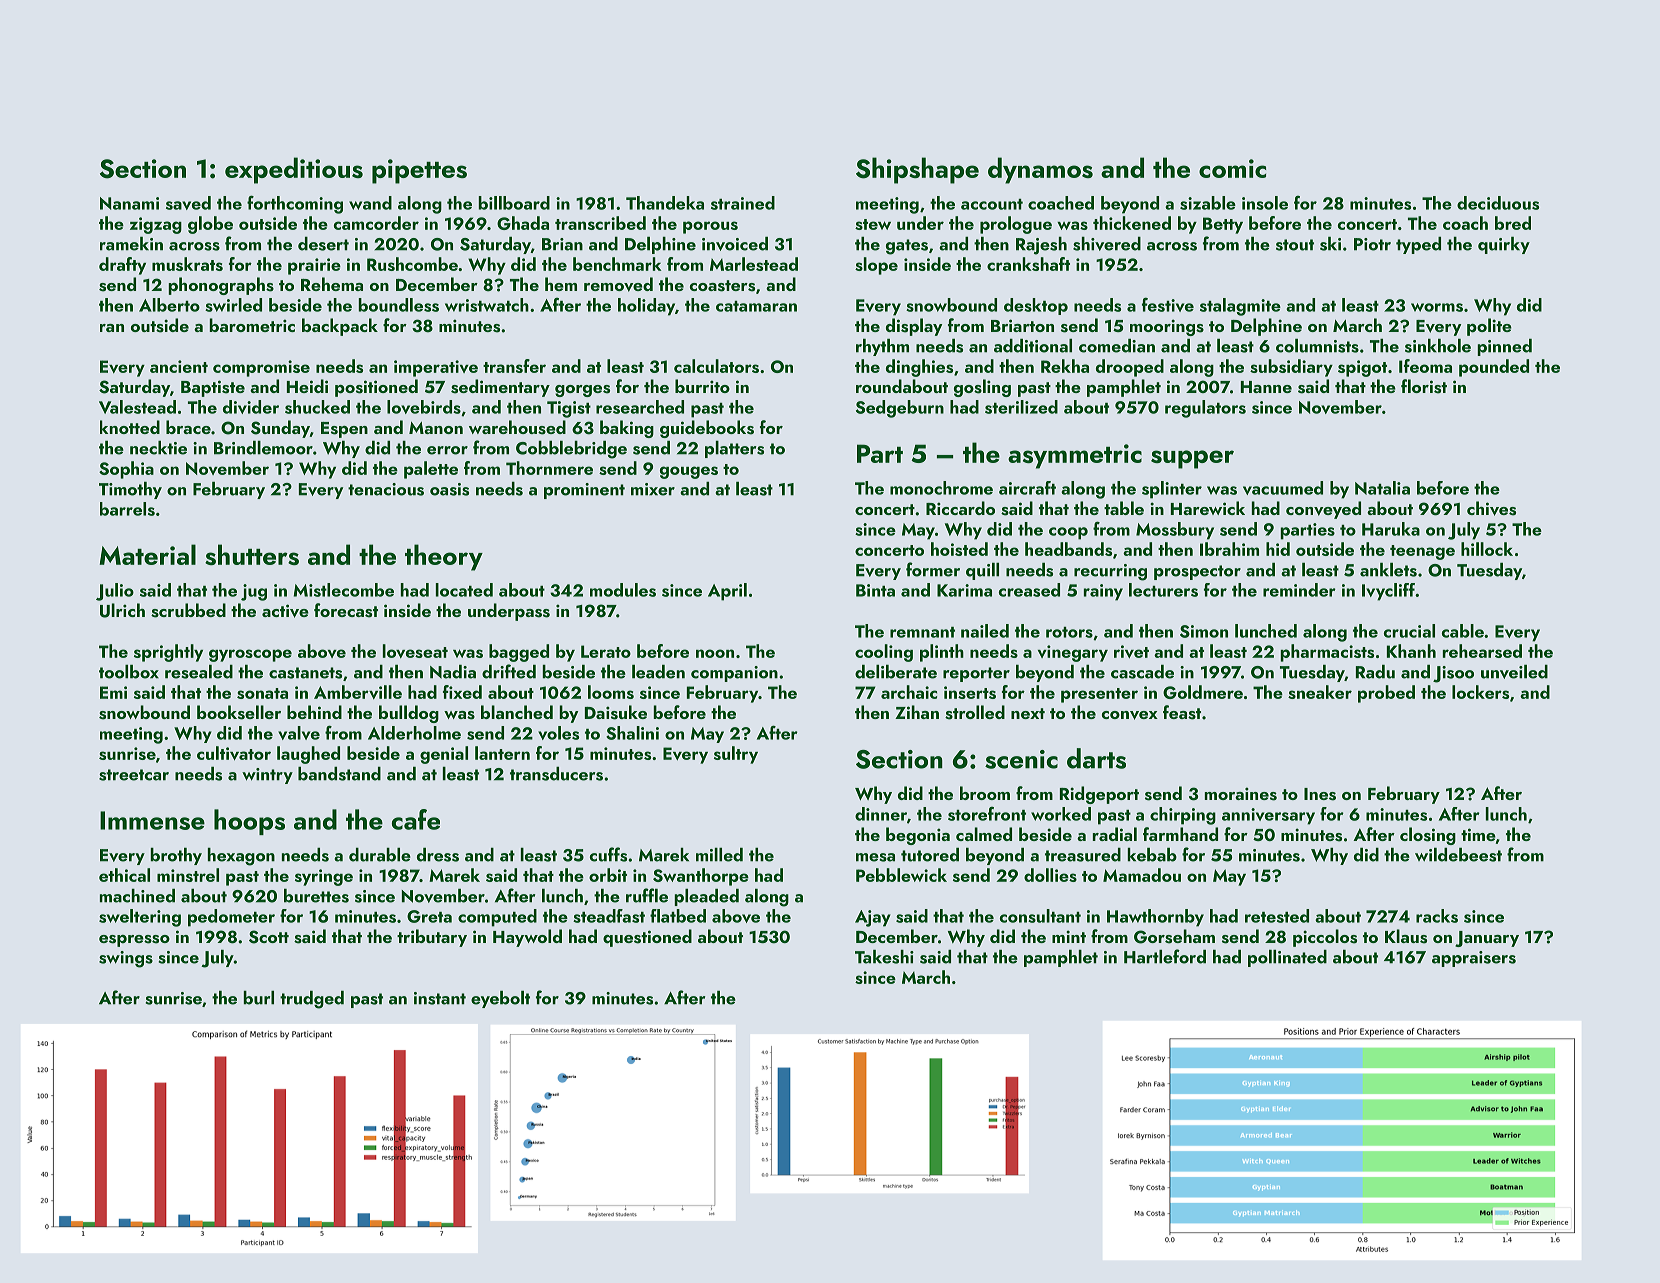 The height and width of the screenshot is (1283, 1660). What do you see at coordinates (606, 651) in the screenshot?
I see `Lerato` at bounding box center [606, 651].
